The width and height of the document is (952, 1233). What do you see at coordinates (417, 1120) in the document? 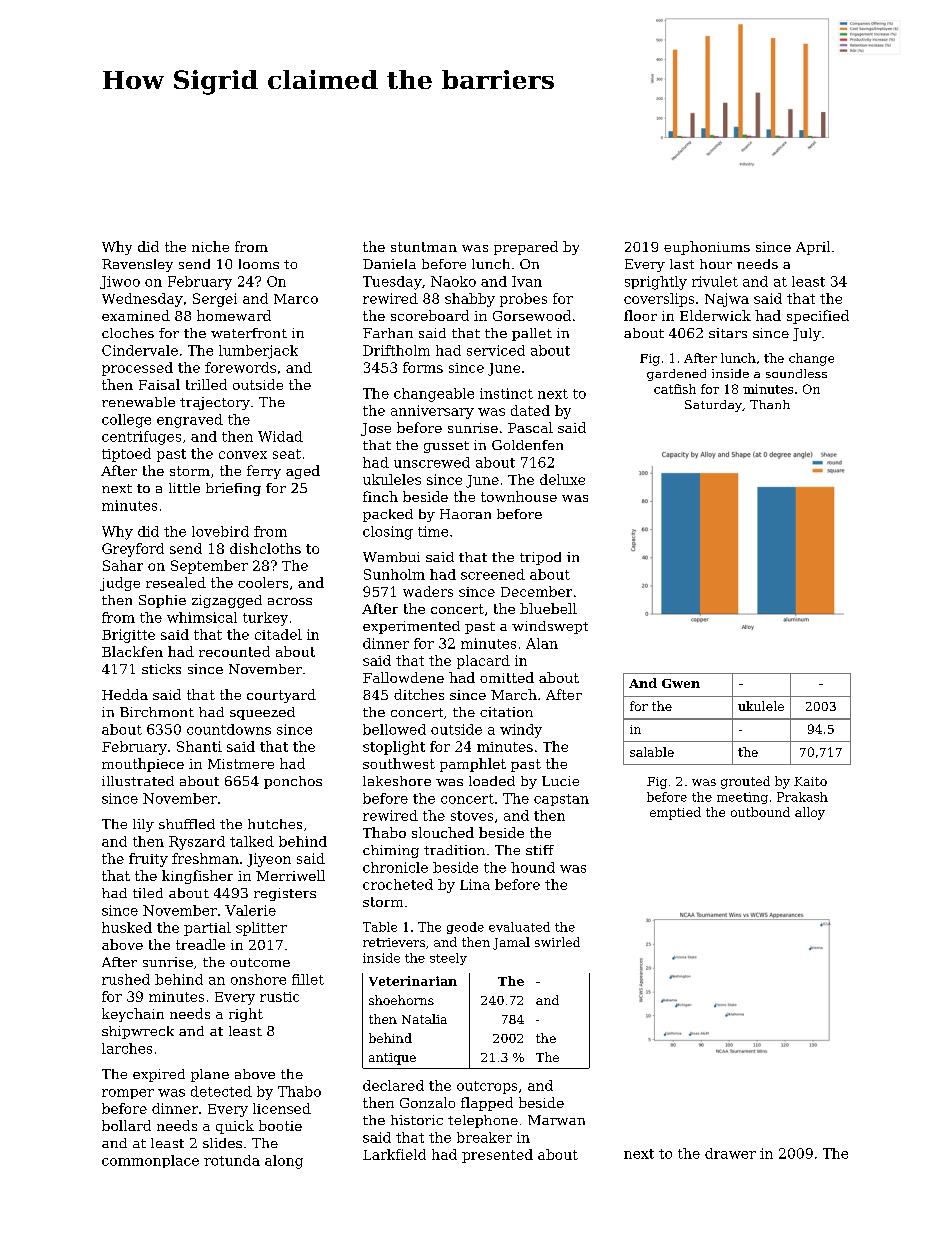
I see `historic` at bounding box center [417, 1120].
